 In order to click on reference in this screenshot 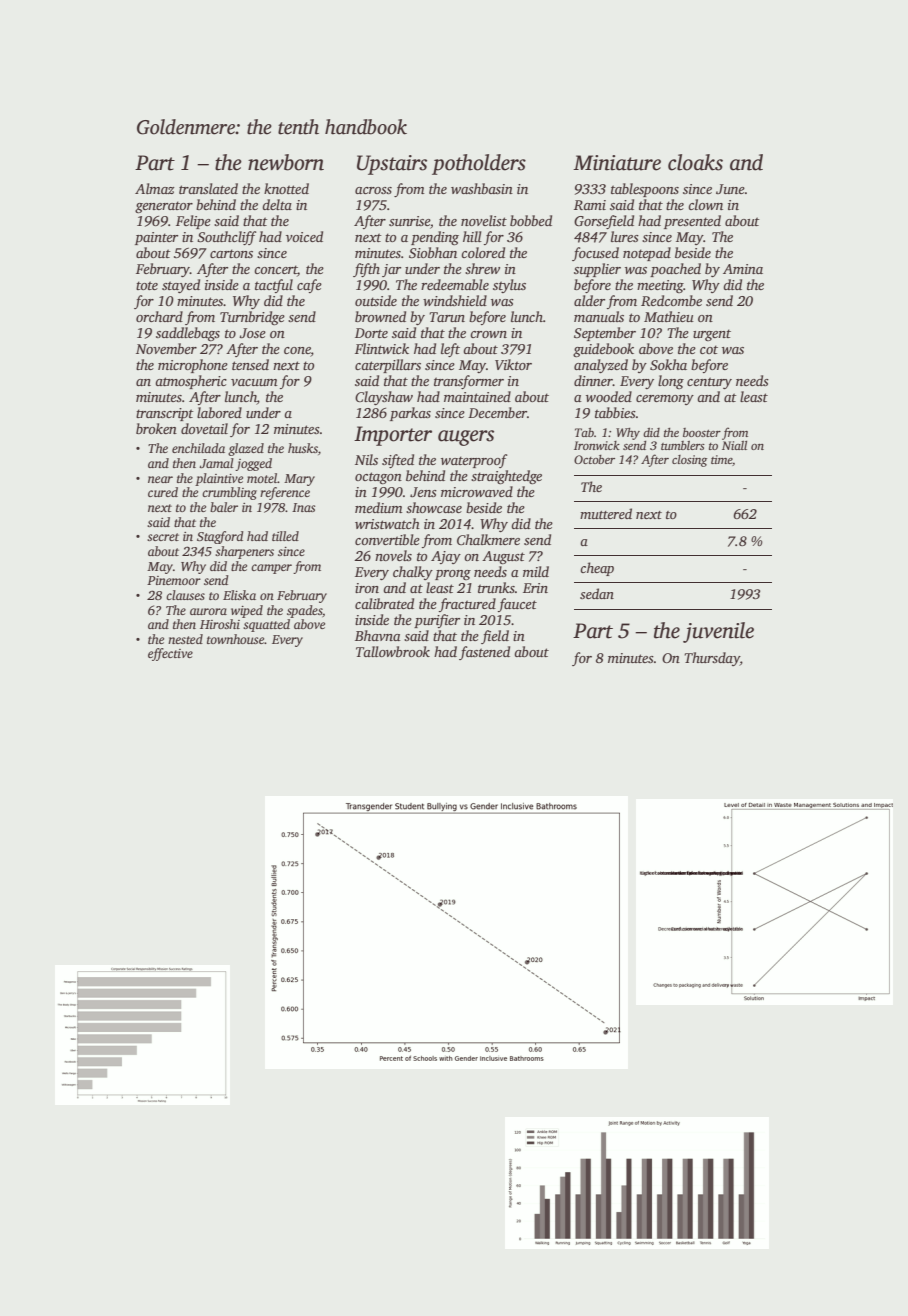, I will do `click(285, 493)`.
